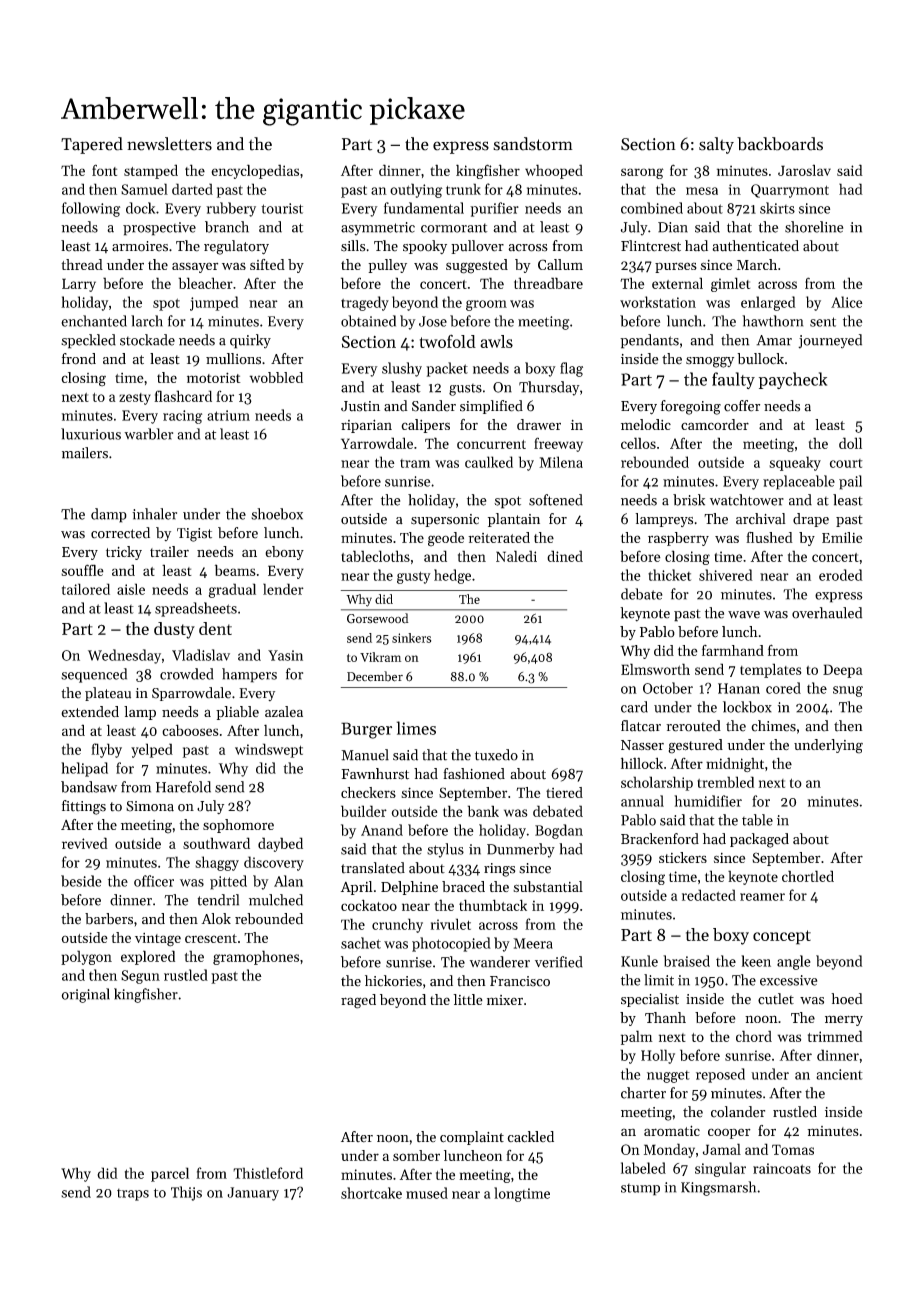  Describe the element at coordinates (774, 340) in the screenshot. I see `Amar` at that location.
